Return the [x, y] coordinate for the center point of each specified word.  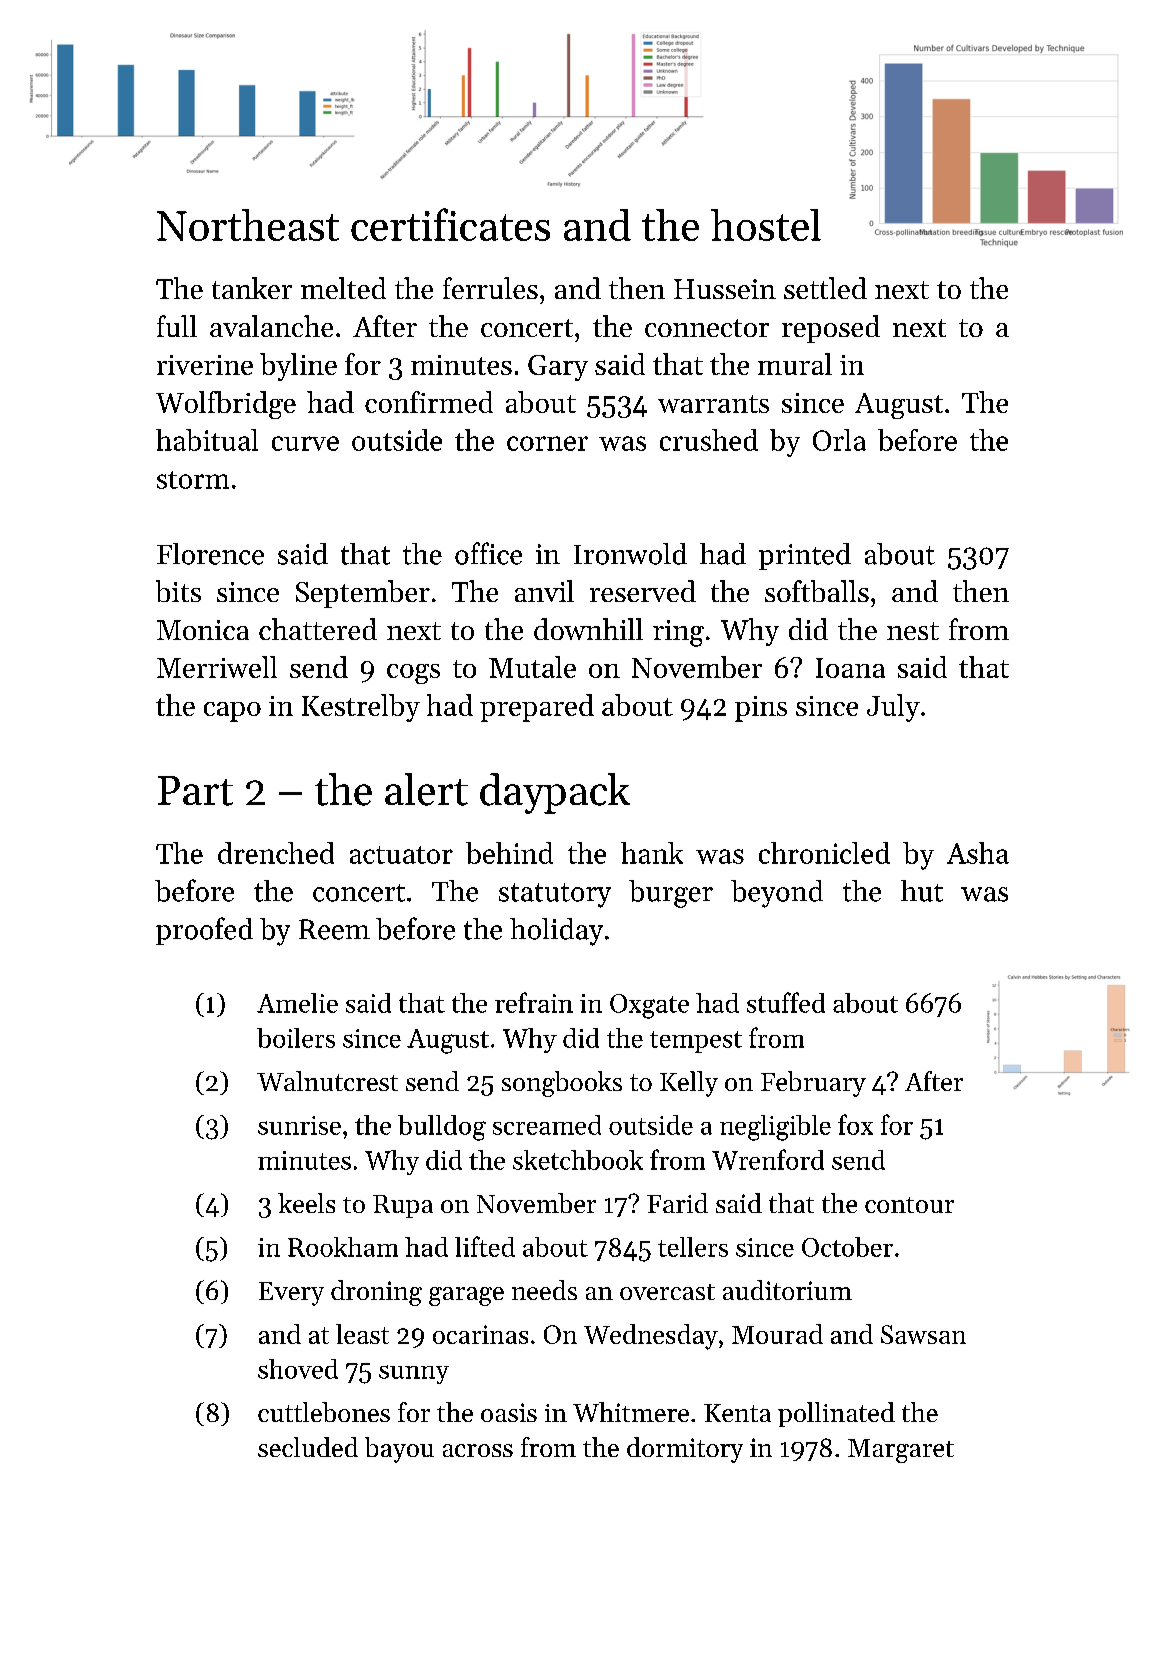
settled [825, 288]
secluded [308, 1447]
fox [855, 1124]
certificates [450, 224]
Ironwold [630, 554]
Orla [839, 440]
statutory [555, 895]
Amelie [297, 1003]
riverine [205, 365]
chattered [318, 629]
